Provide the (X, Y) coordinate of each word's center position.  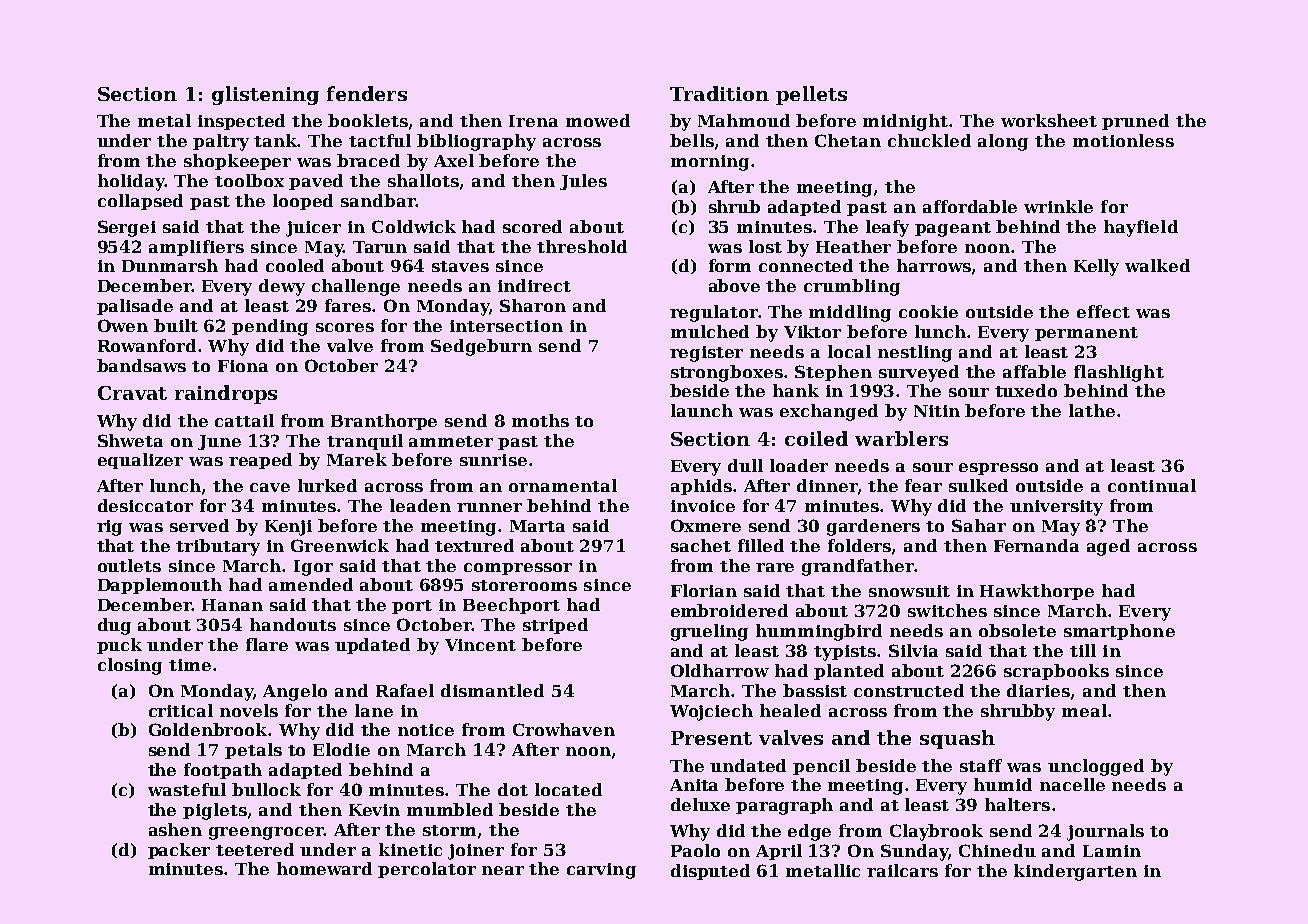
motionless (1123, 140)
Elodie (341, 749)
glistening (265, 95)
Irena (533, 121)
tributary (218, 547)
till (1083, 650)
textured (474, 545)
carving (601, 871)
